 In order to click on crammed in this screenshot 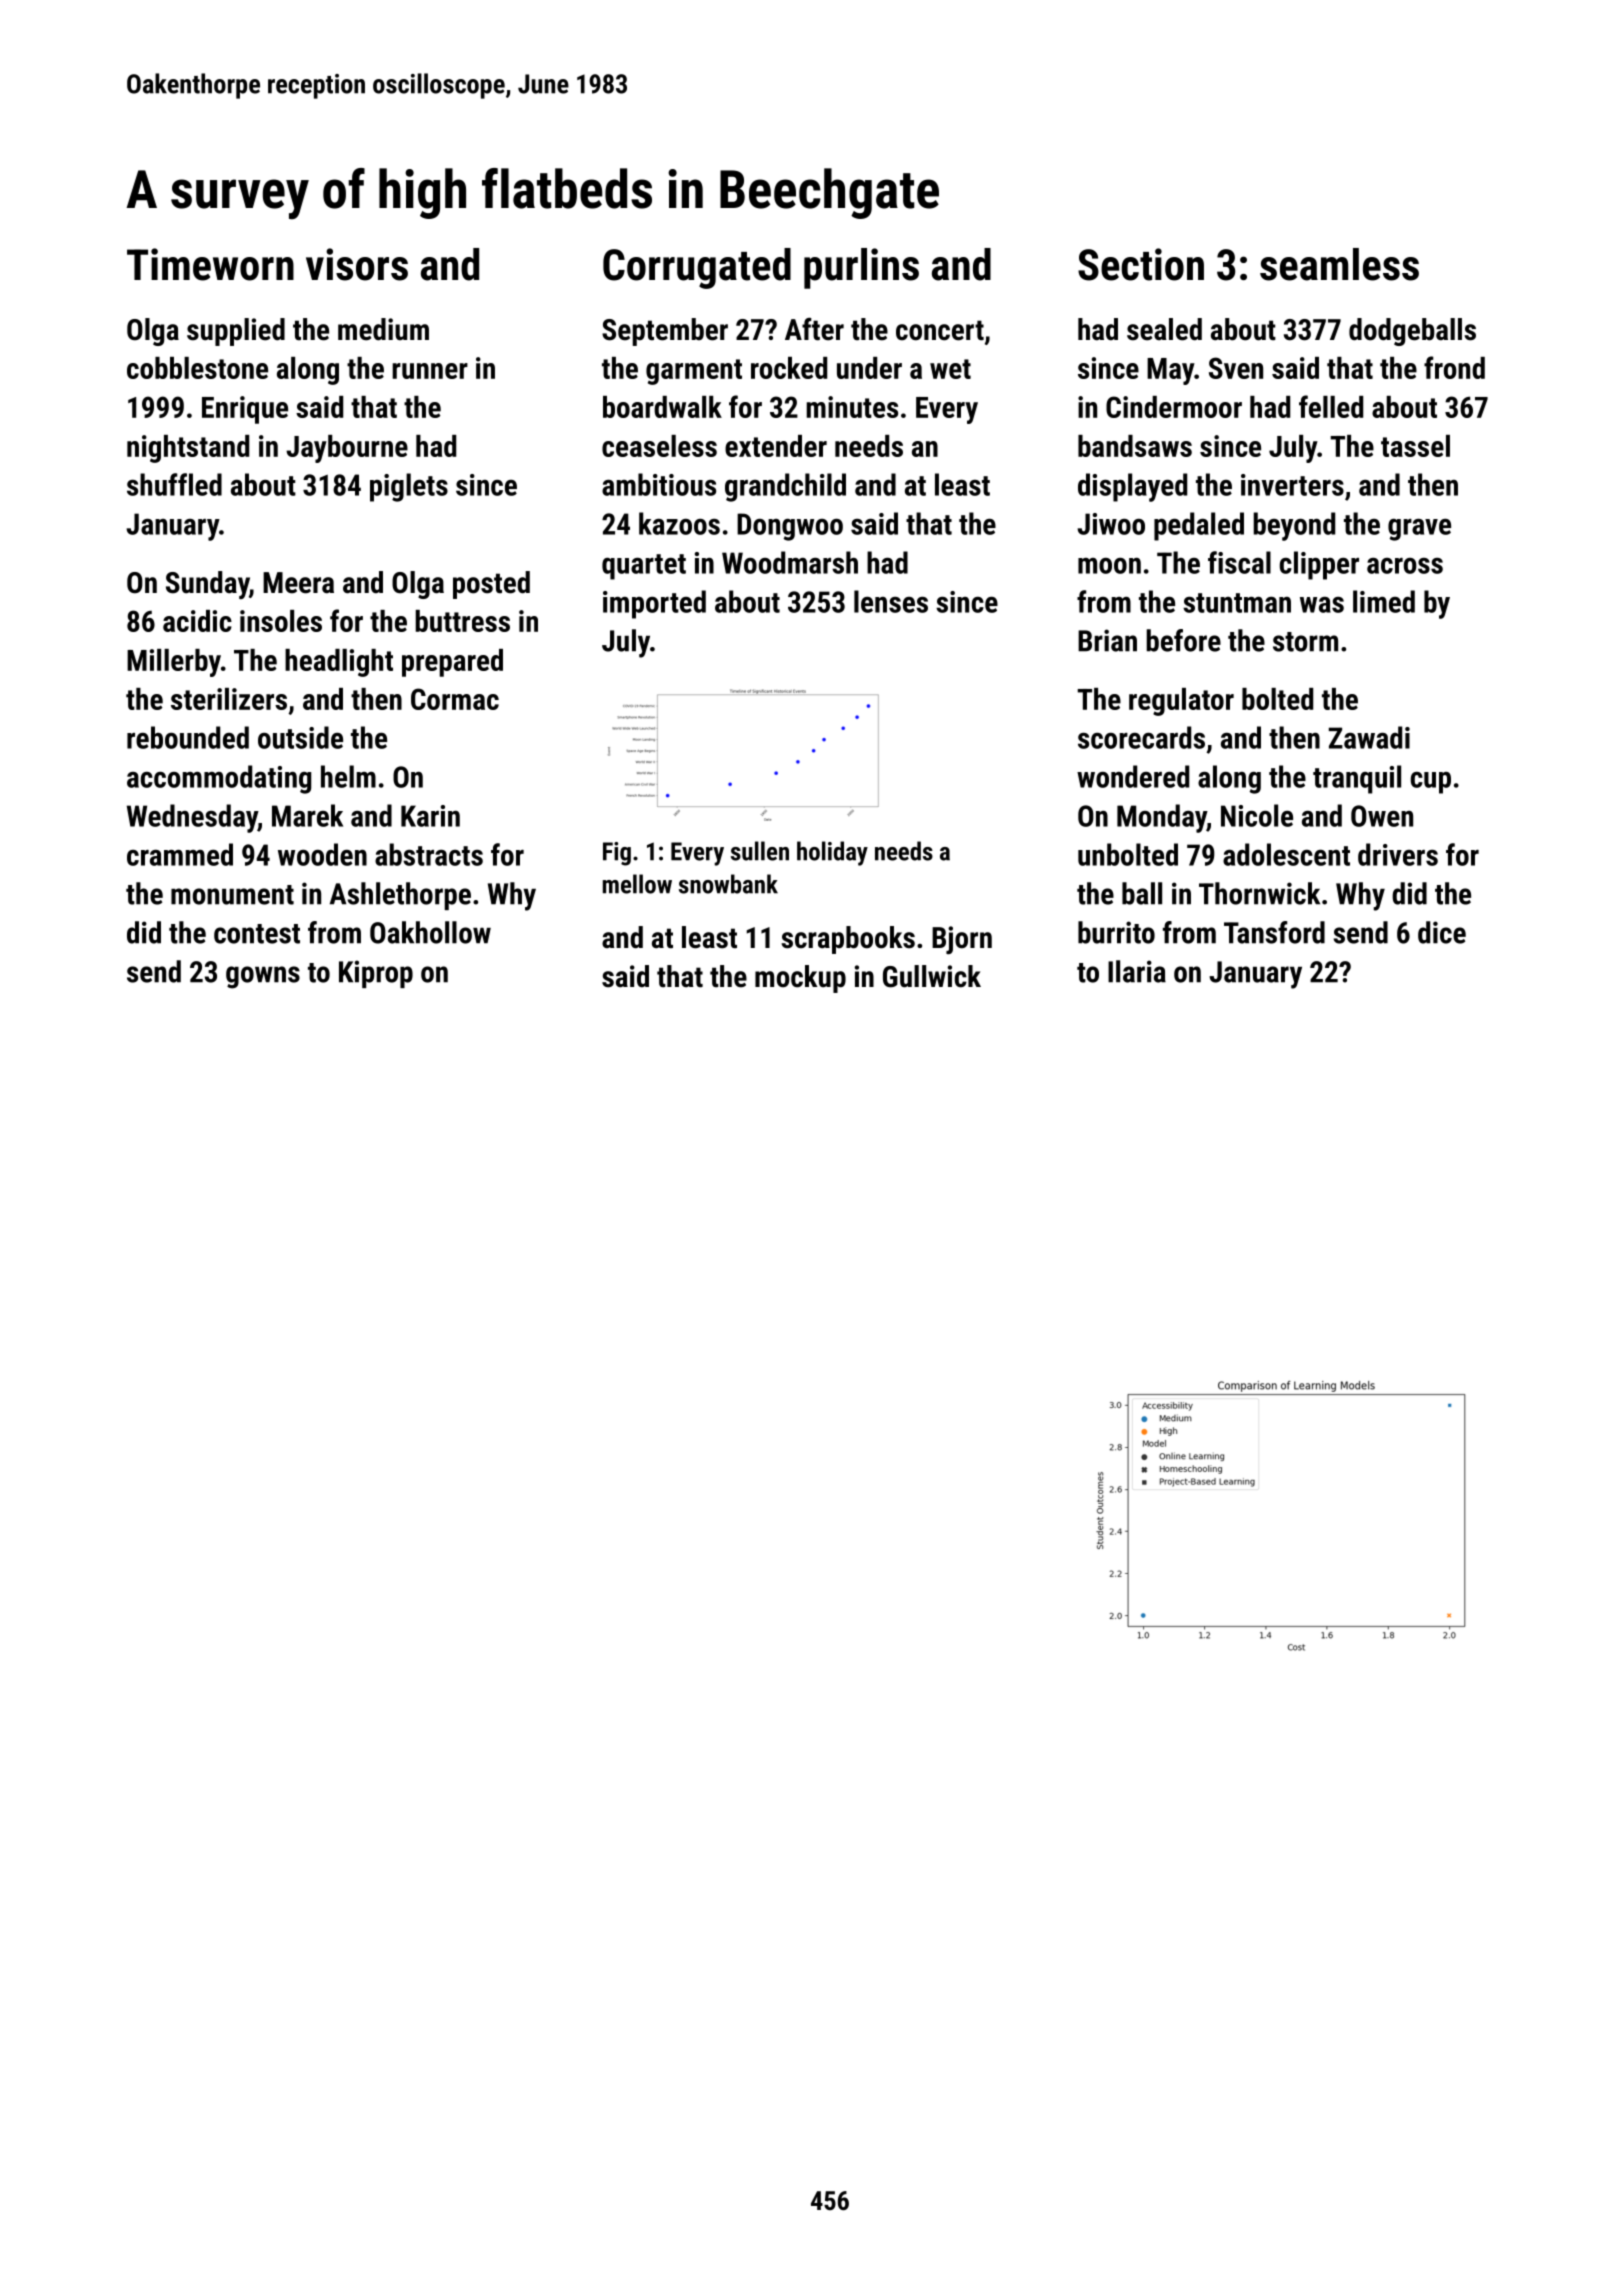, I will do `click(180, 854)`.
